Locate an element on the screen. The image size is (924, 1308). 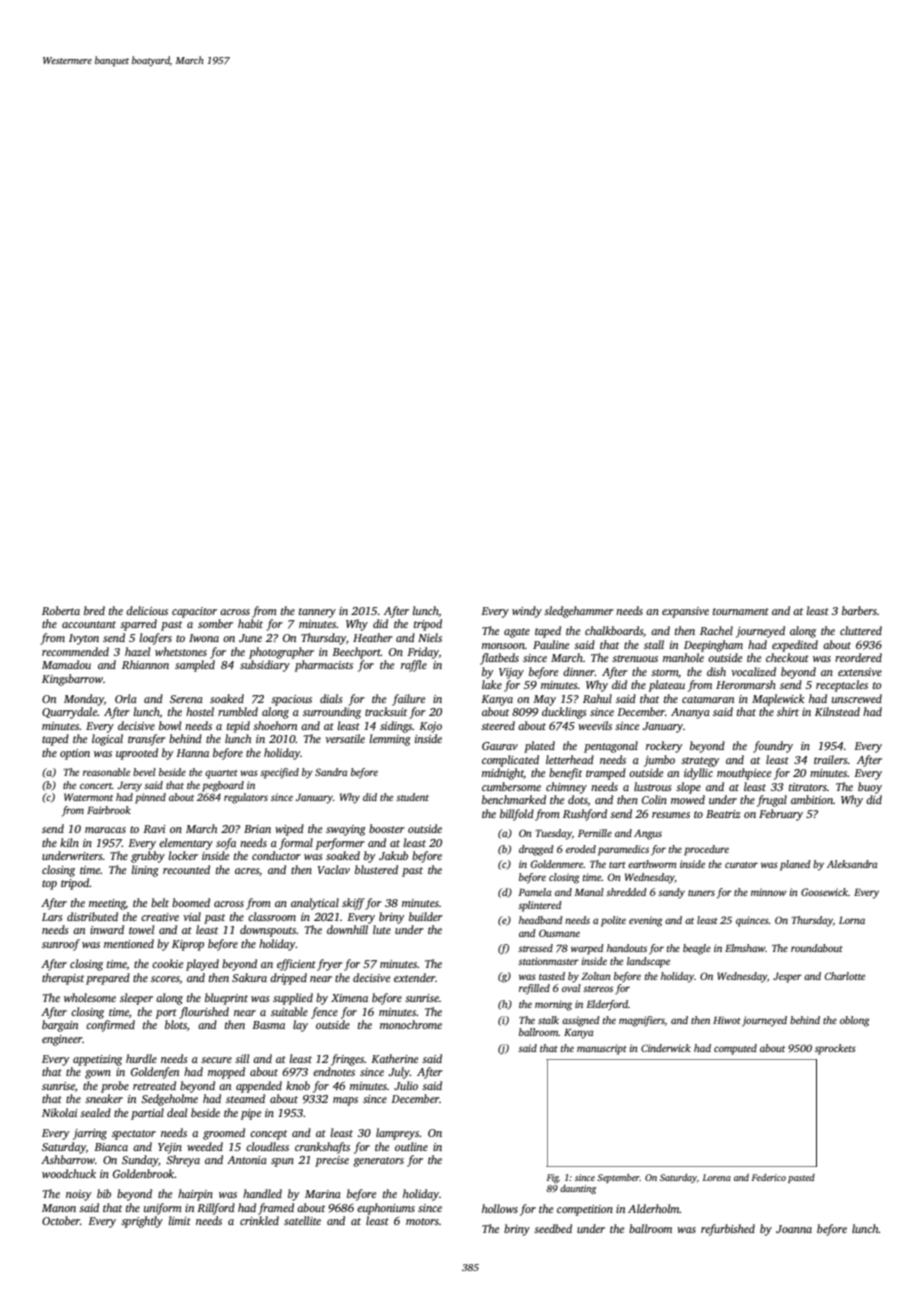
crinkled is located at coordinates (259, 1220).
